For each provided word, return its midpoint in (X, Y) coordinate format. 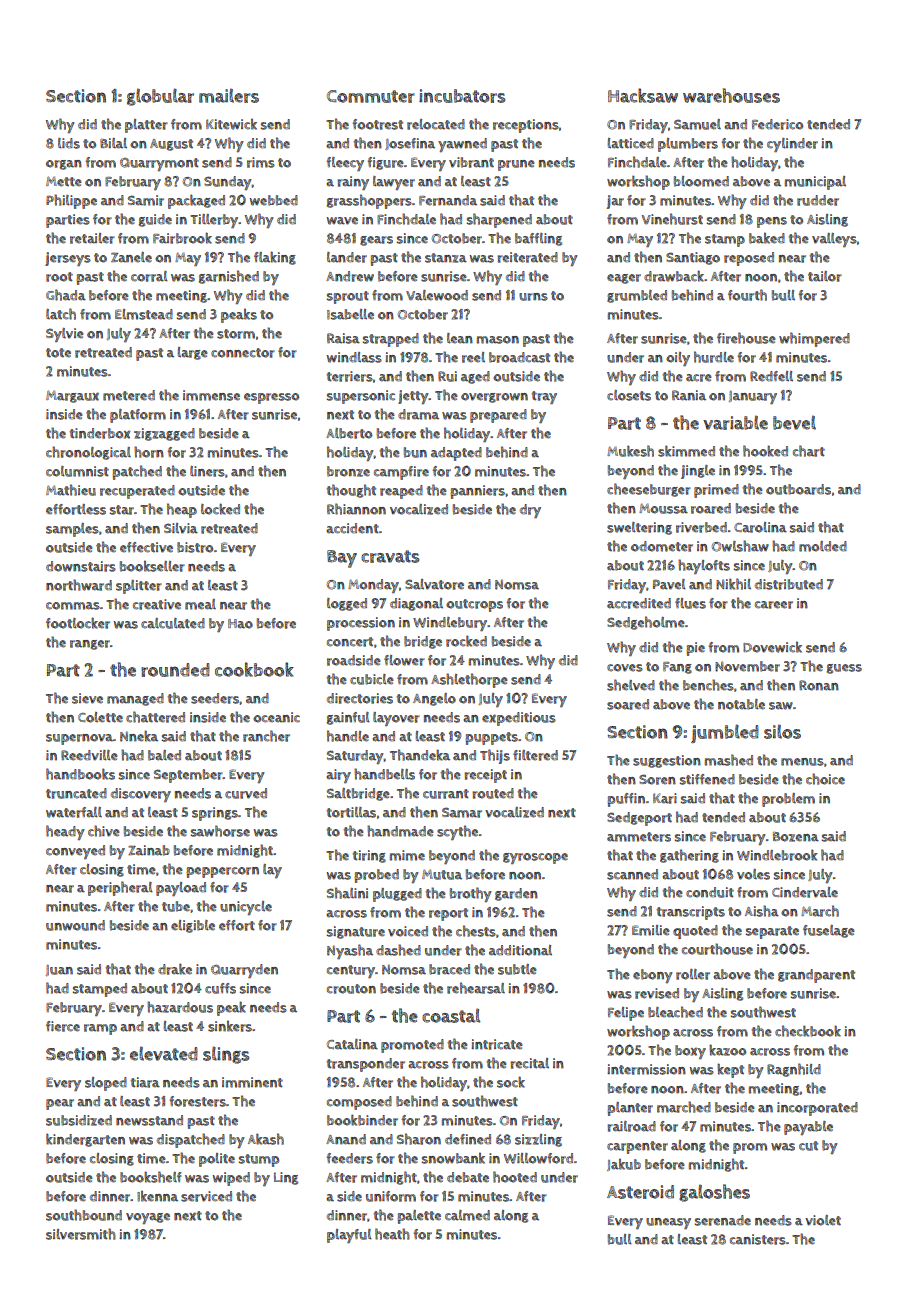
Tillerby (214, 221)
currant (446, 794)
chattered (155, 717)
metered (129, 395)
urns (533, 297)
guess (844, 669)
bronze (348, 471)
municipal (815, 183)
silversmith (81, 1234)
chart (809, 451)
